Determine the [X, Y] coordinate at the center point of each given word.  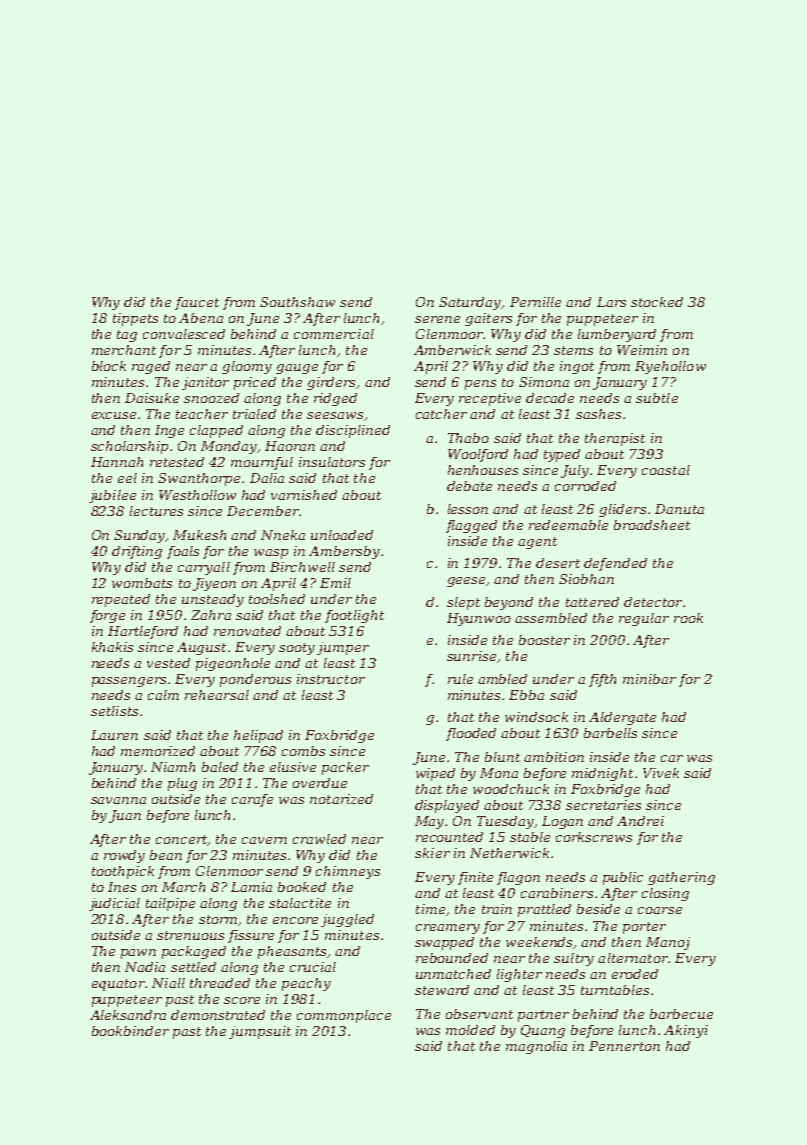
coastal [666, 470]
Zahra [211, 615]
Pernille [535, 302]
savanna [118, 800]
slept [463, 603]
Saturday [470, 303]
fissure [251, 936]
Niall [168, 983]
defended [615, 564]
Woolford [478, 455]
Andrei [640, 821]
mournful [262, 463]
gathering [681, 878]
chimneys [348, 872]
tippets [135, 319]
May [429, 822]
